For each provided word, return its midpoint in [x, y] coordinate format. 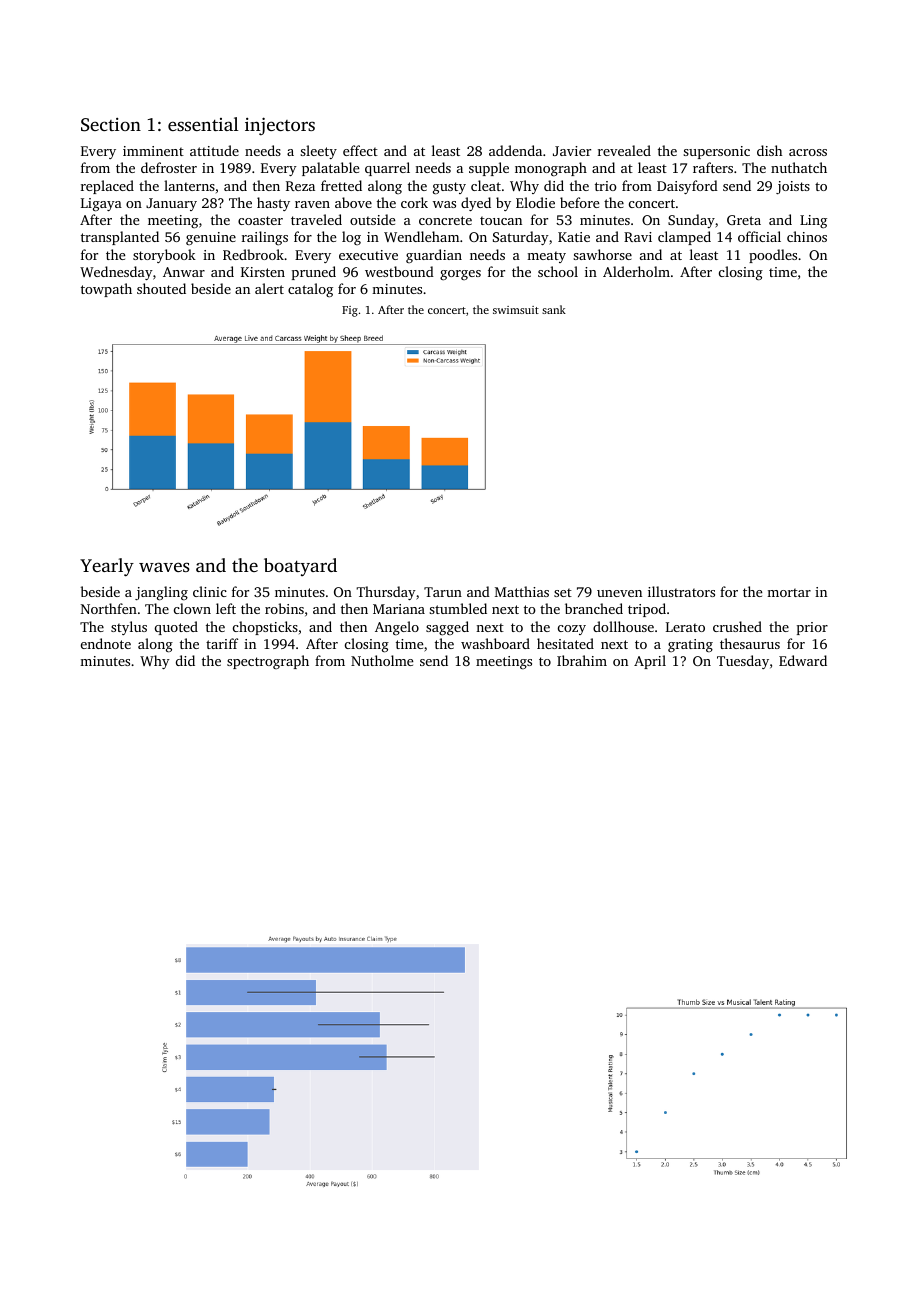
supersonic [716, 152]
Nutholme [382, 660]
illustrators [681, 591]
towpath [106, 290]
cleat [486, 185]
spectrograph [268, 662]
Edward [803, 660]
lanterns [189, 185]
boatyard [300, 567]
